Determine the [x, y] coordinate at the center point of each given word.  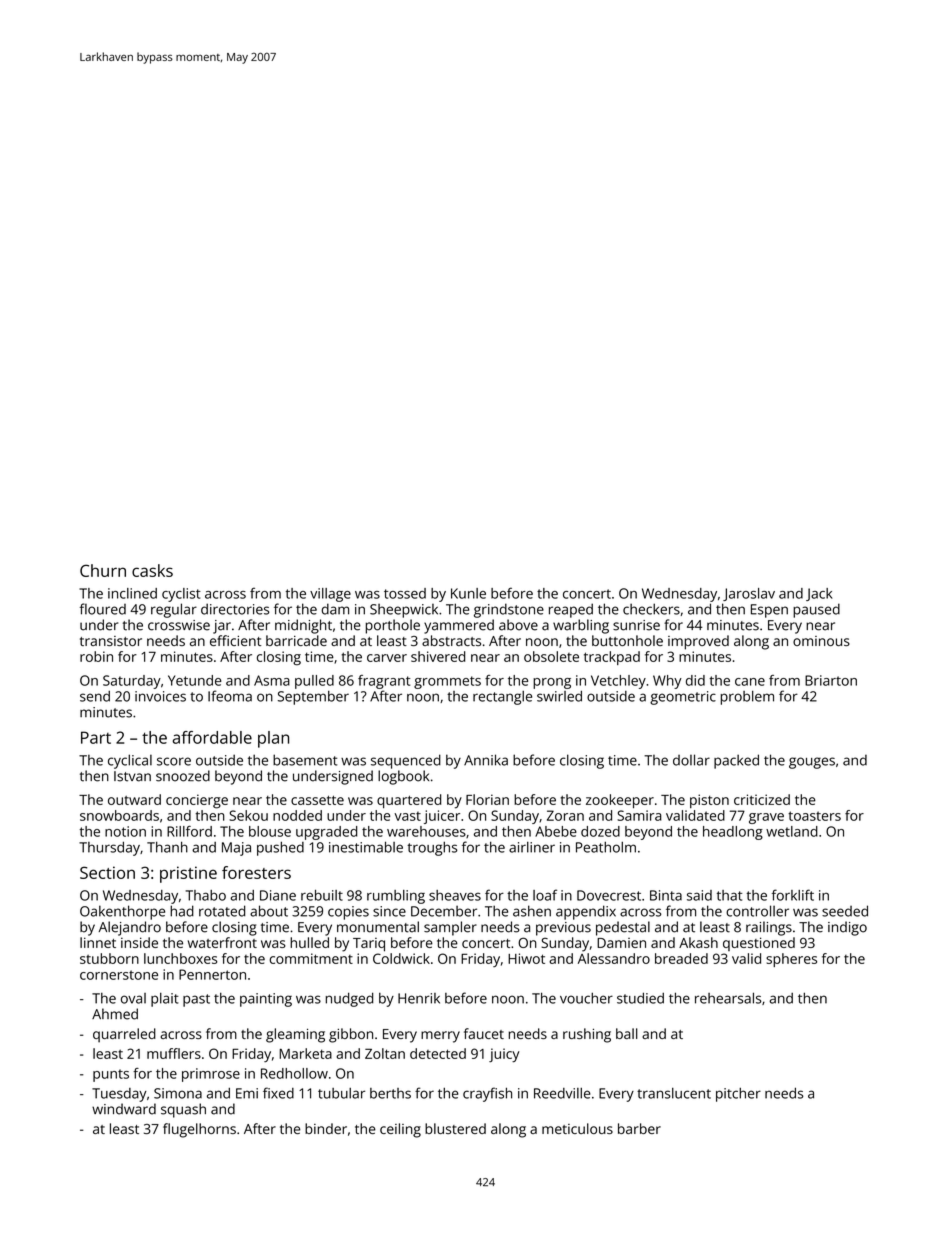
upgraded [326, 833]
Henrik [419, 998]
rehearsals [728, 998]
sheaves [455, 895]
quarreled [124, 1035]
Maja [236, 849]
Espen [769, 611]
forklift [793, 895]
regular [174, 610]
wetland [792, 831]
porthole [393, 626]
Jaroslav [749, 594]
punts [111, 1075]
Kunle [468, 593]
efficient [235, 640]
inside [139, 942]
